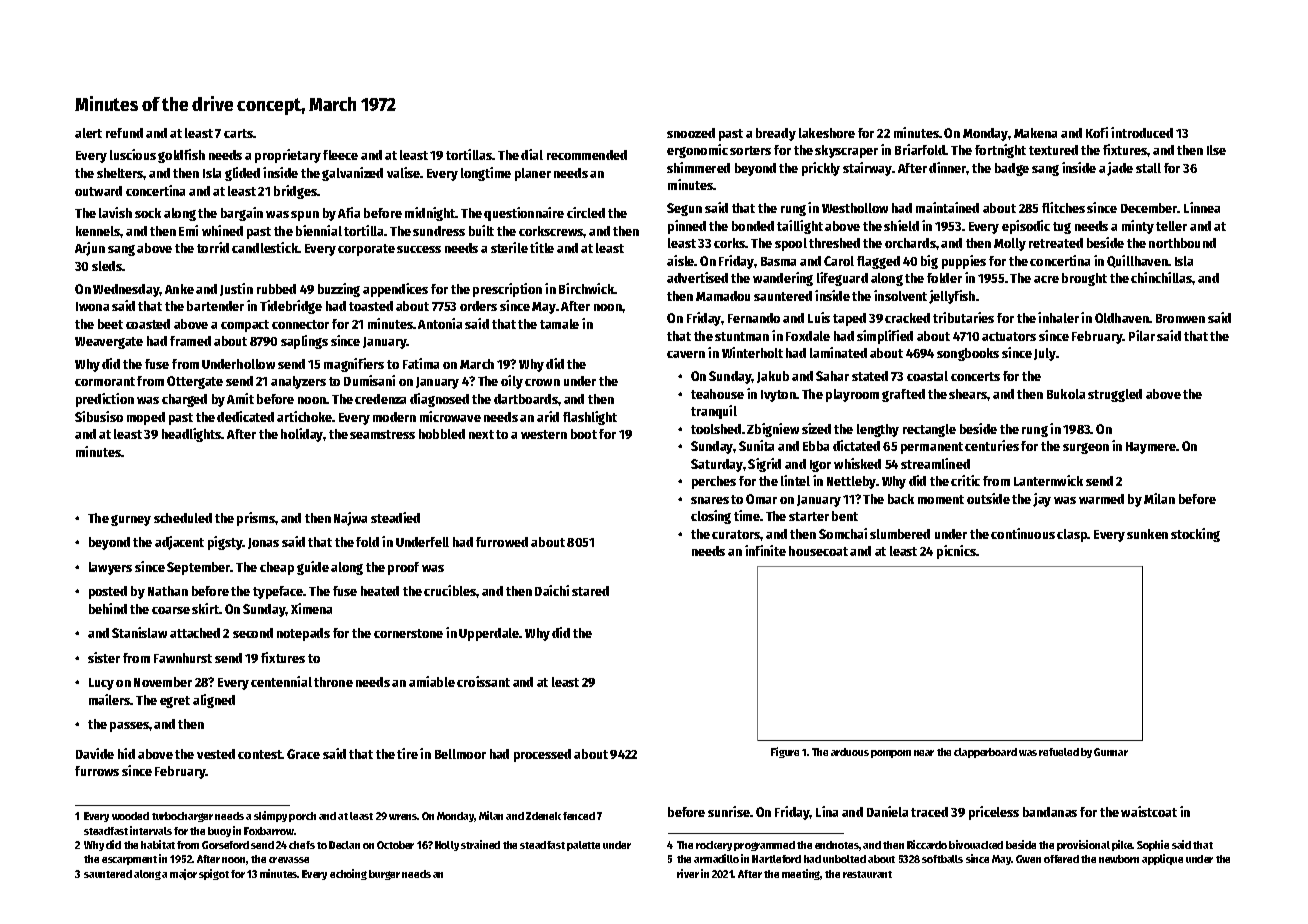  I want to click on Birchwick, so click(586, 288).
